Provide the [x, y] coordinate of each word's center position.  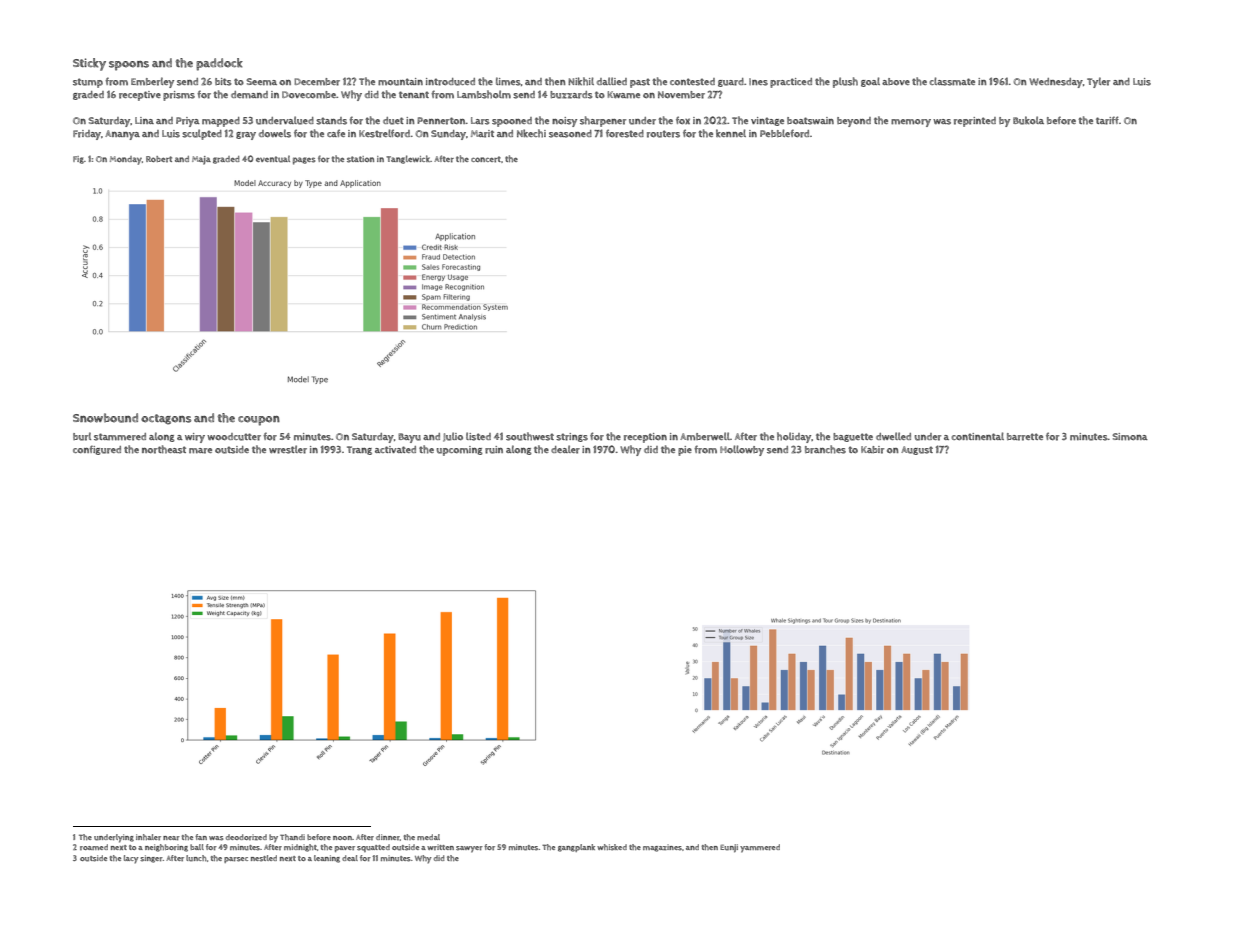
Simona [1130, 436]
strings [572, 437]
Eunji [729, 848]
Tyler [1098, 82]
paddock [219, 64]
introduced [450, 82]
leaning [327, 859]
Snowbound [105, 418]
